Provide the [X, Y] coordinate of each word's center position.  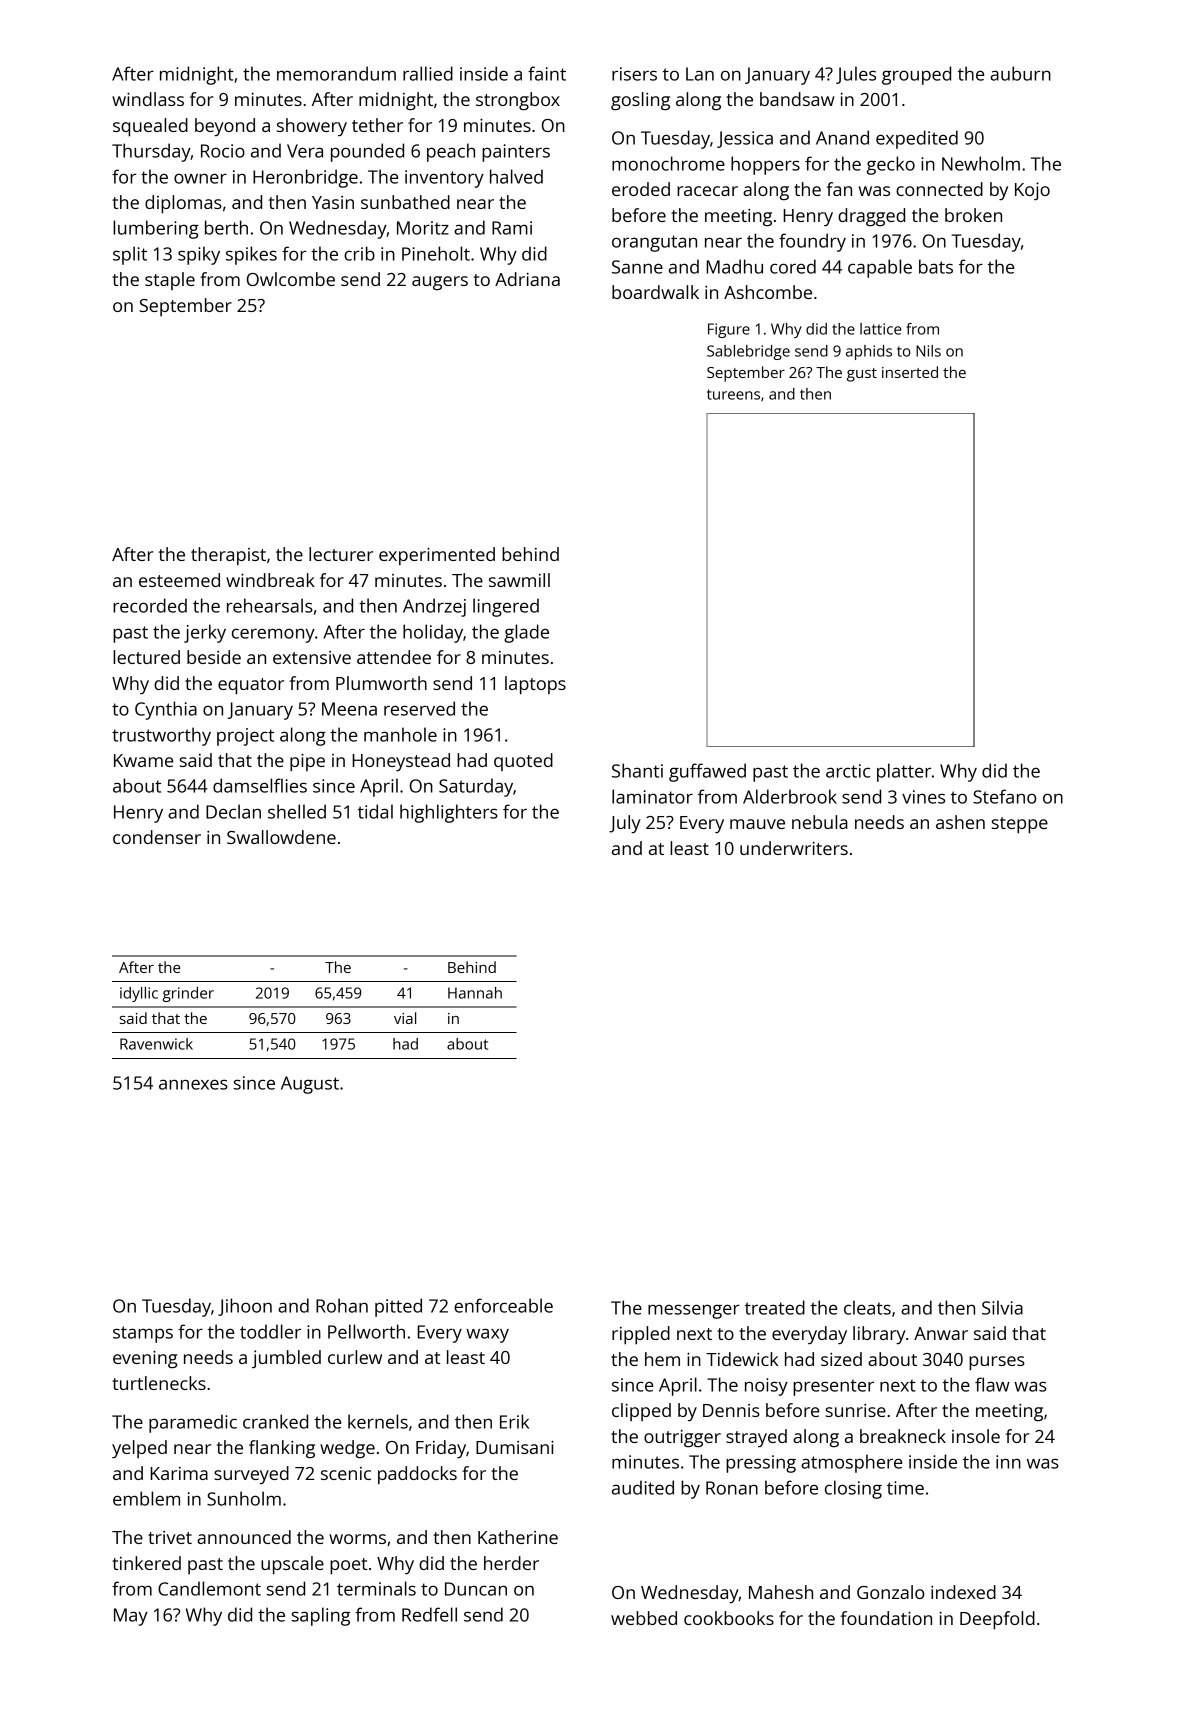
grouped [916, 75]
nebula [820, 822]
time [905, 1488]
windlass [148, 99]
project [245, 737]
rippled [641, 1335]
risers [634, 74]
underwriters [794, 848]
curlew [355, 1357]
